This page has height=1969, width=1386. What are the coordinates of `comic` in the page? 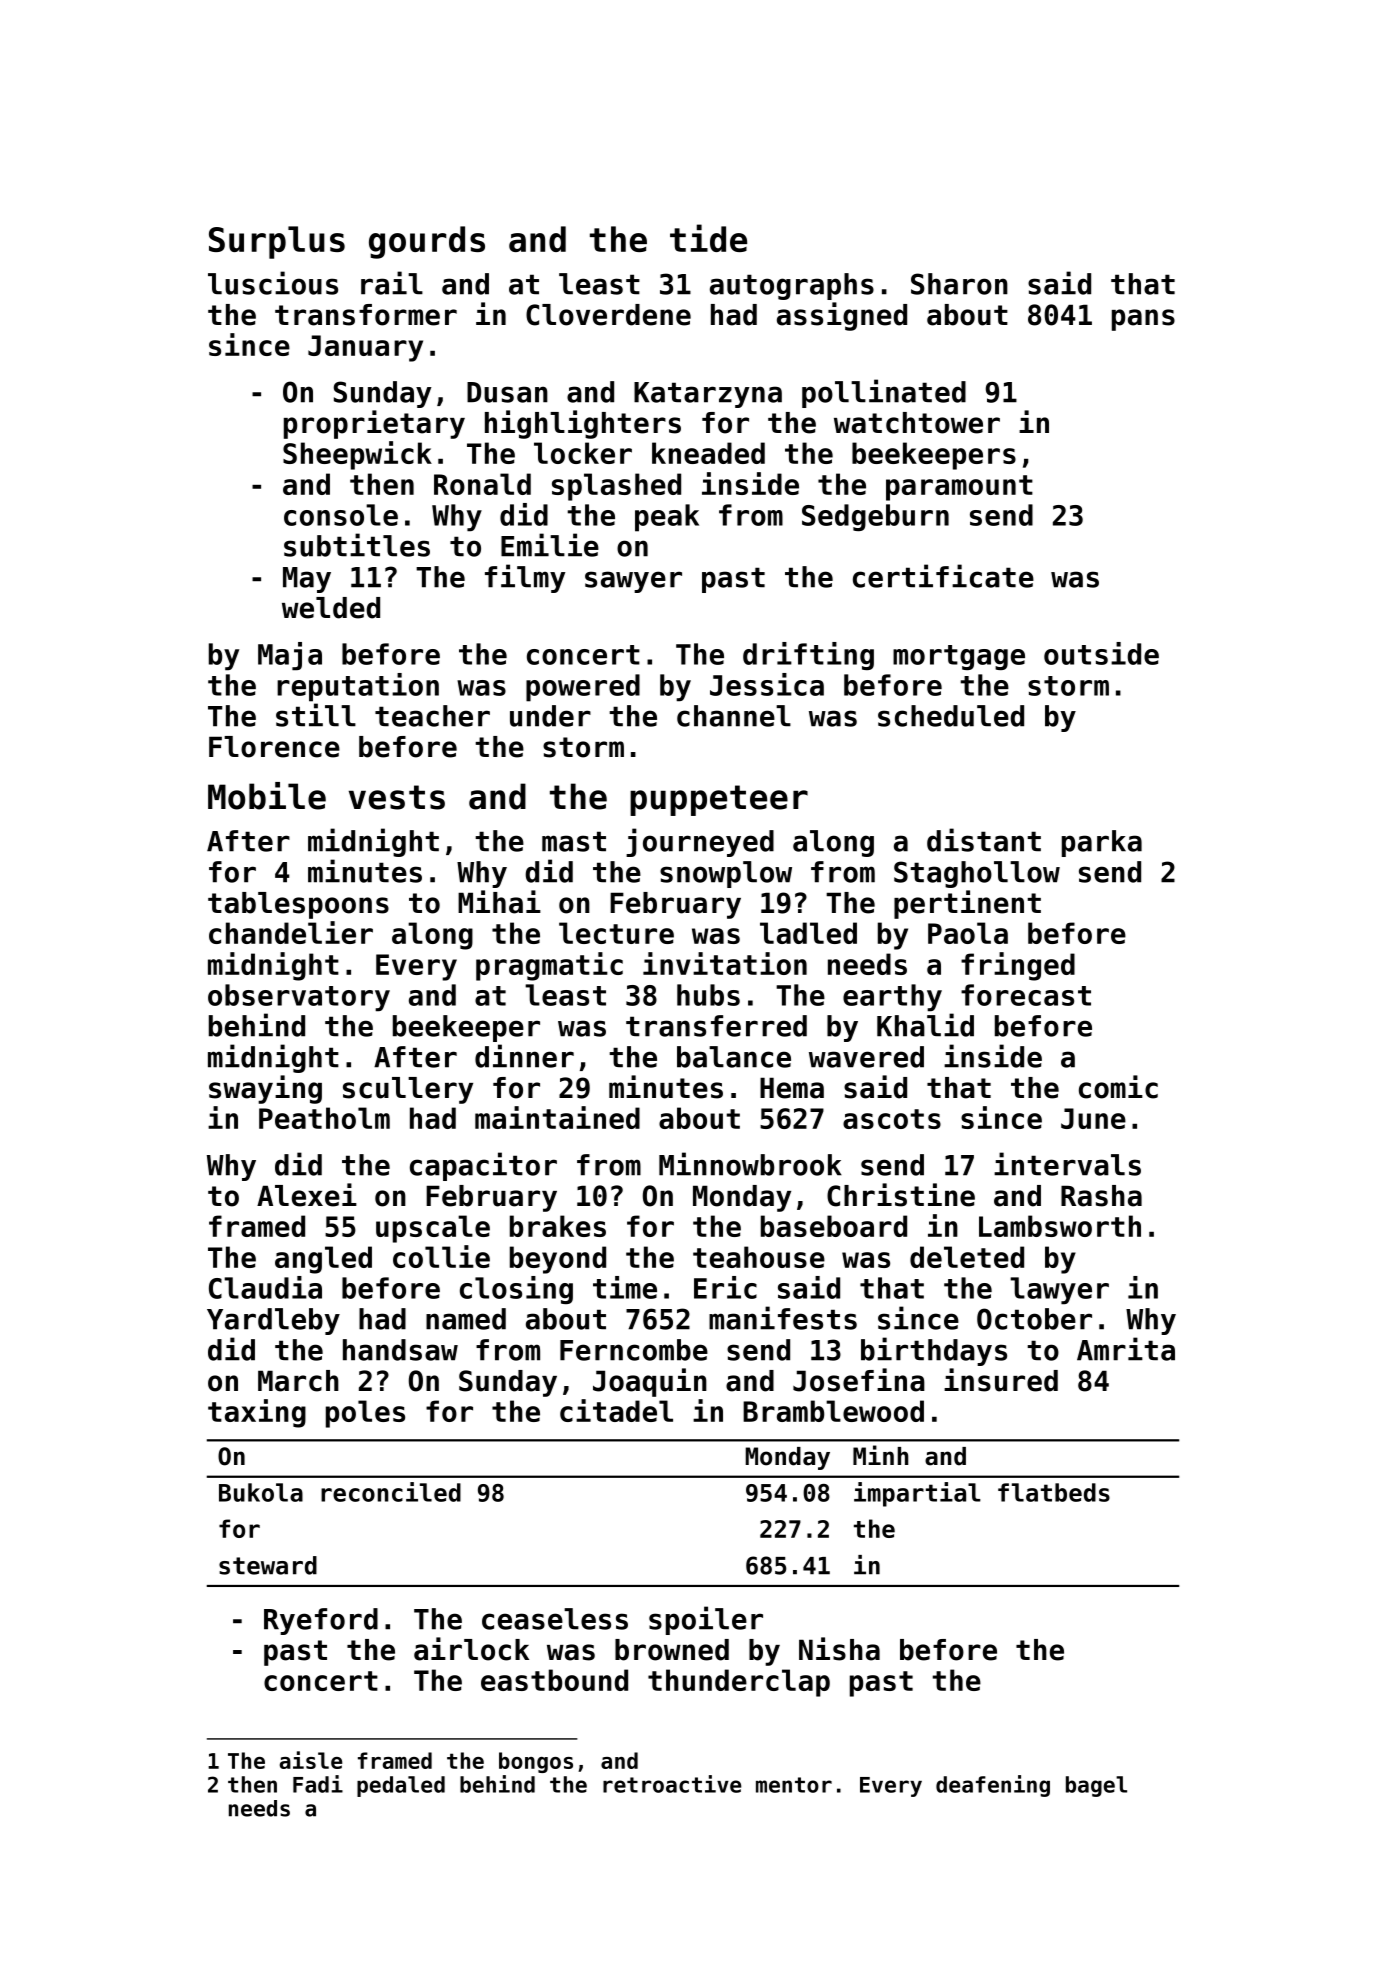 It's located at (1118, 1087).
